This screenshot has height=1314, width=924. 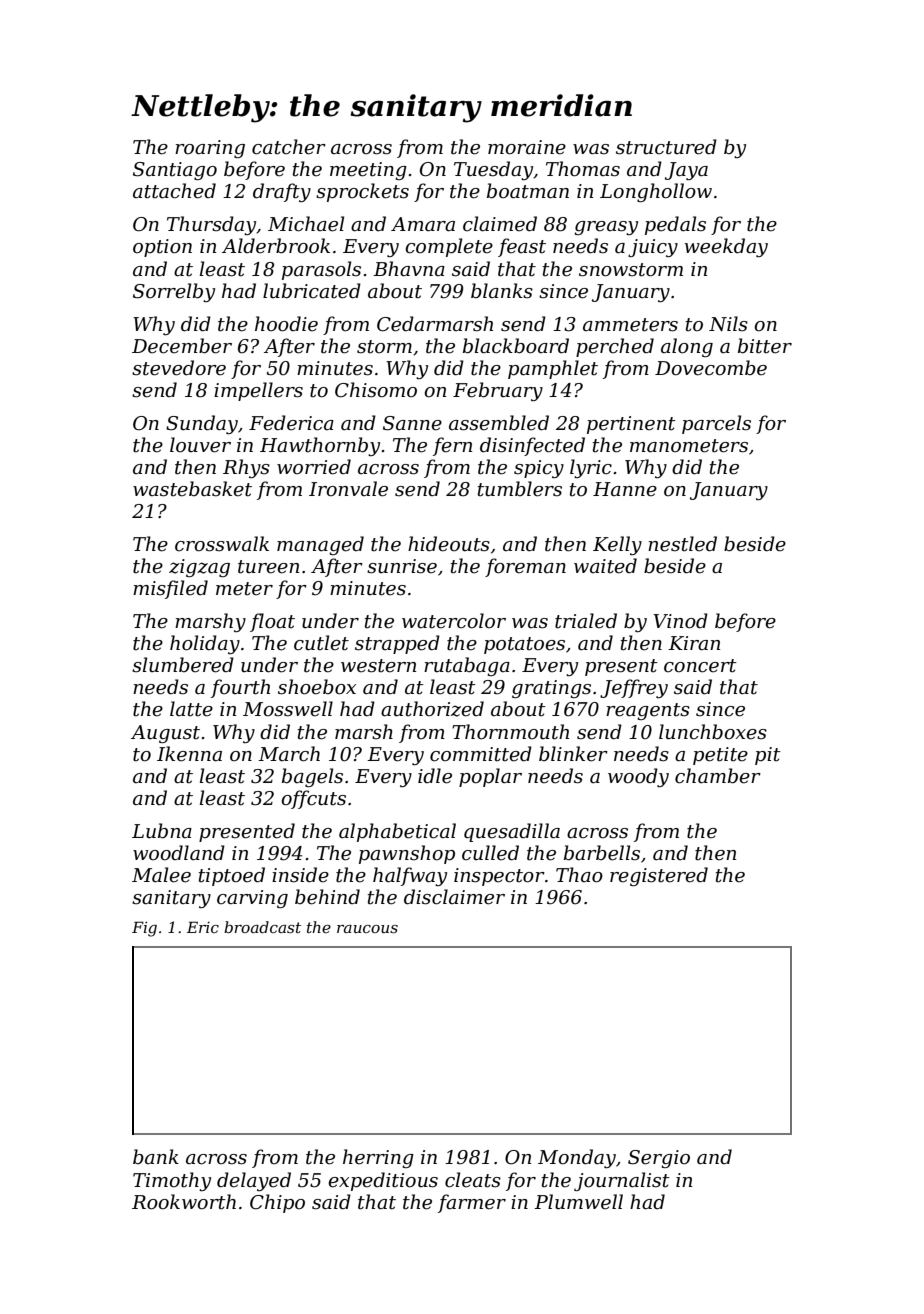 I want to click on structured, so click(x=666, y=147).
